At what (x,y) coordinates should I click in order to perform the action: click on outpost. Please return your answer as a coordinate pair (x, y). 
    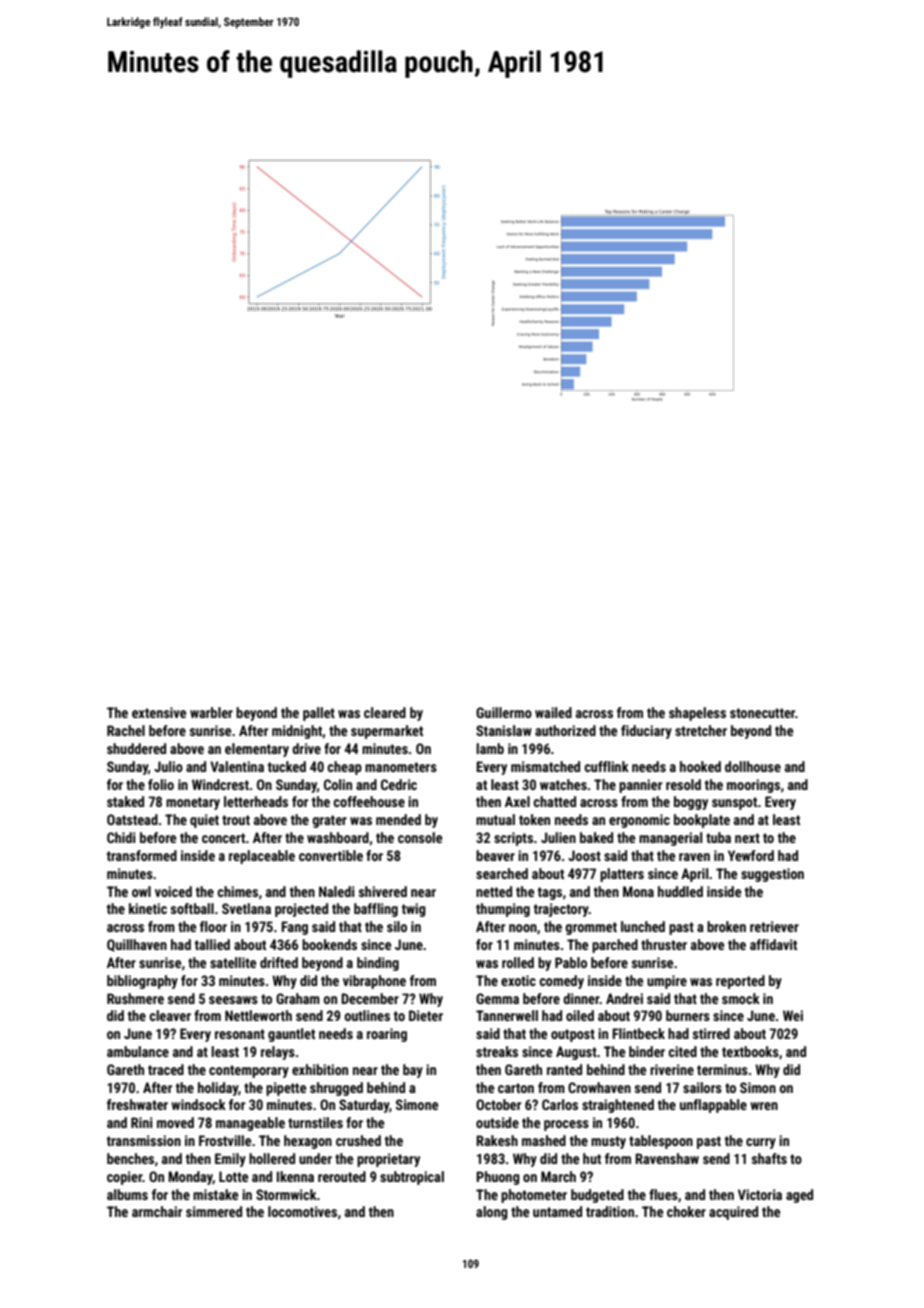
    Looking at the image, I should click on (573, 1035).
